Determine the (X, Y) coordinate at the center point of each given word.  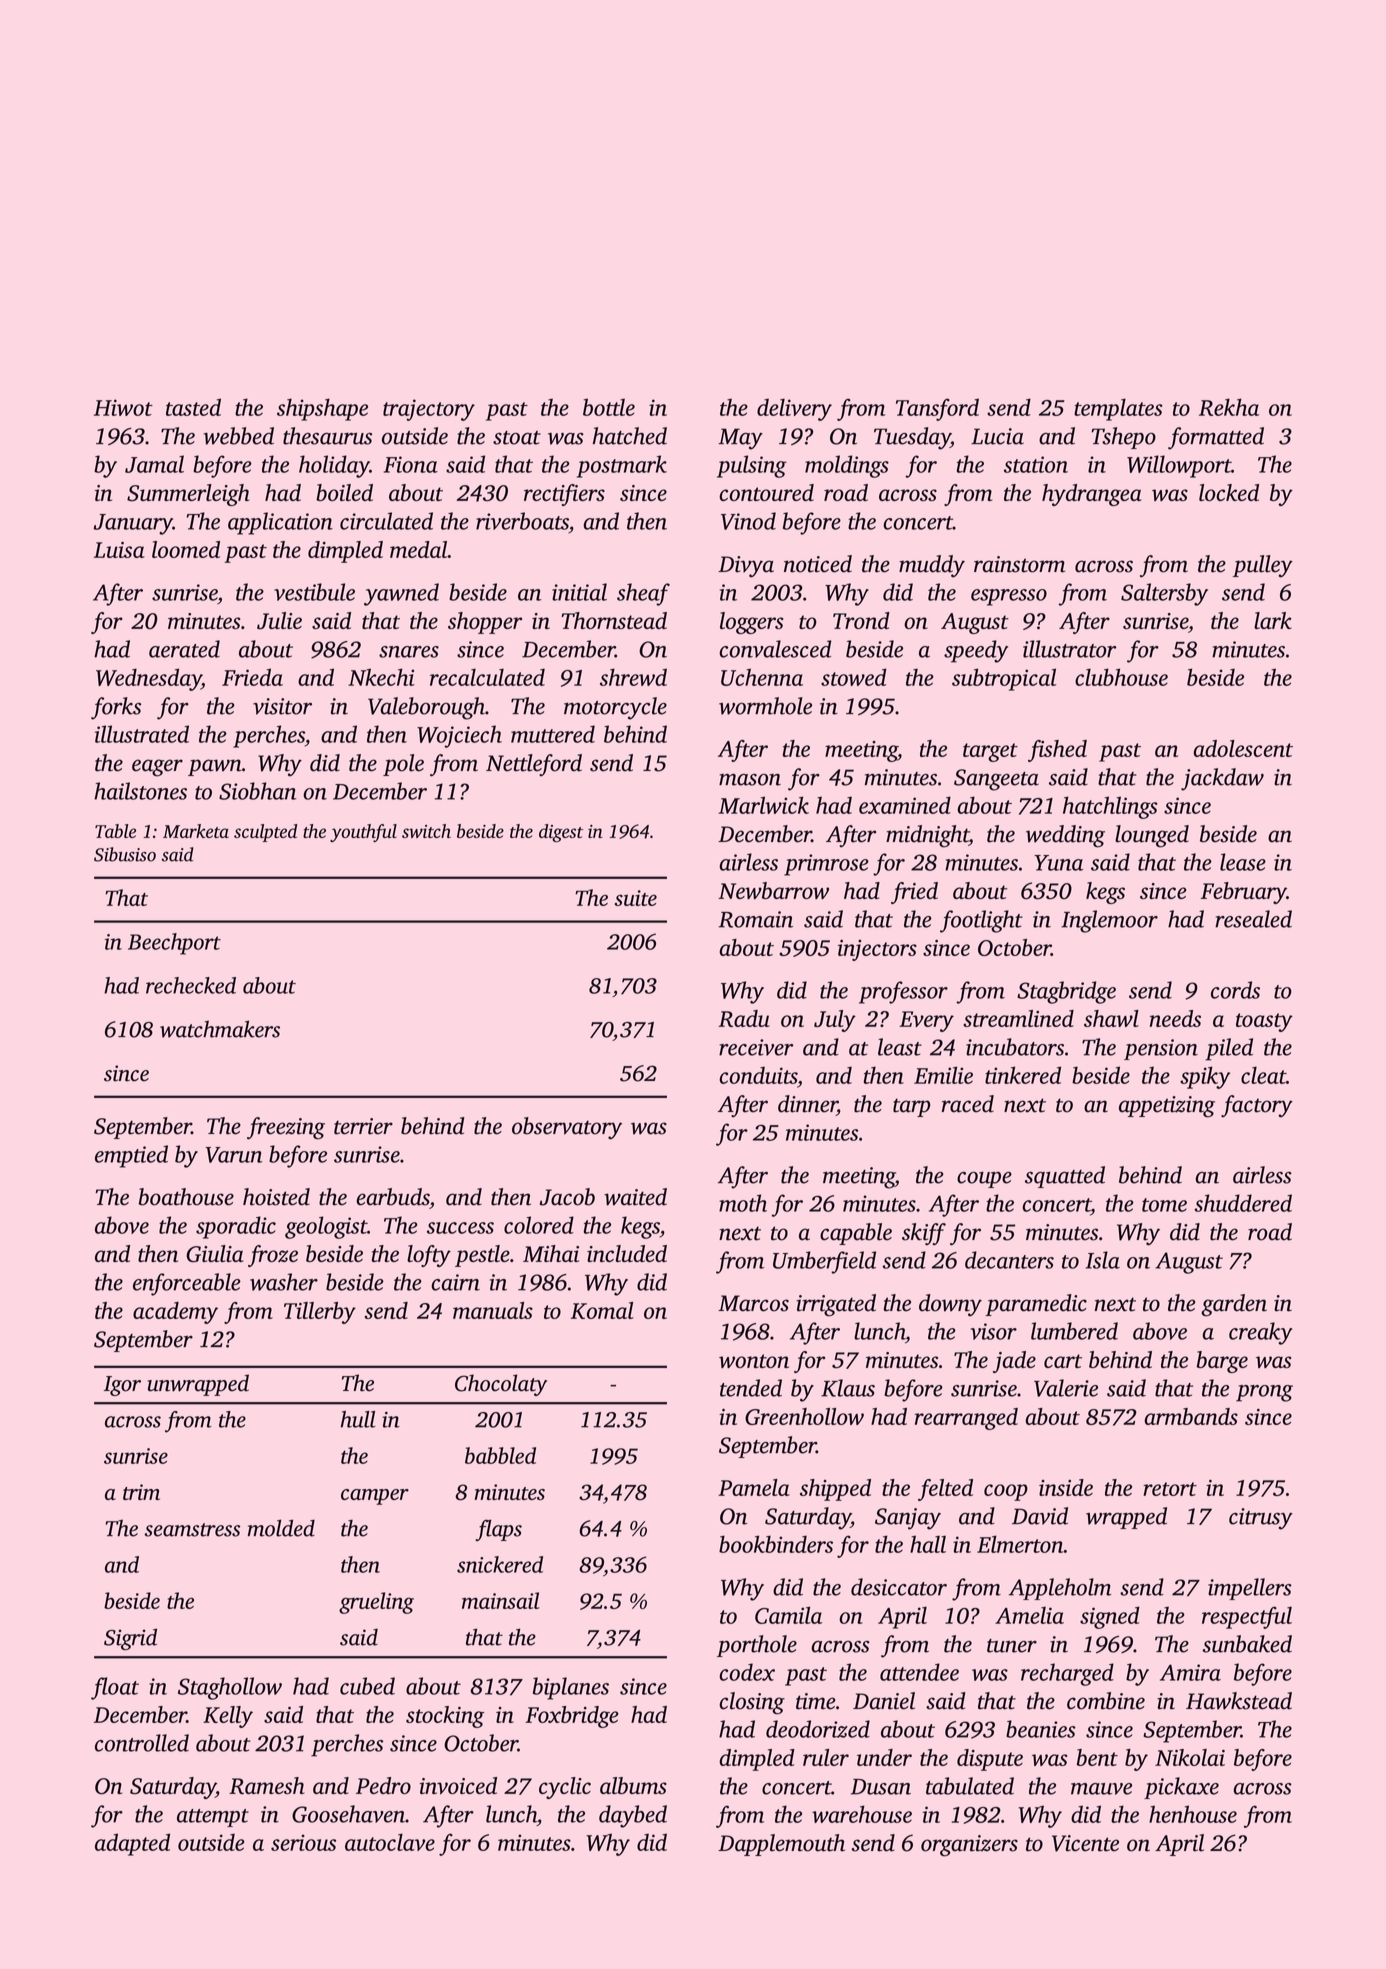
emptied (131, 1156)
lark (1273, 620)
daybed (633, 1816)
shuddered (1243, 1203)
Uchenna (762, 677)
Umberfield (824, 1262)
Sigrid (130, 1639)
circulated (386, 521)
